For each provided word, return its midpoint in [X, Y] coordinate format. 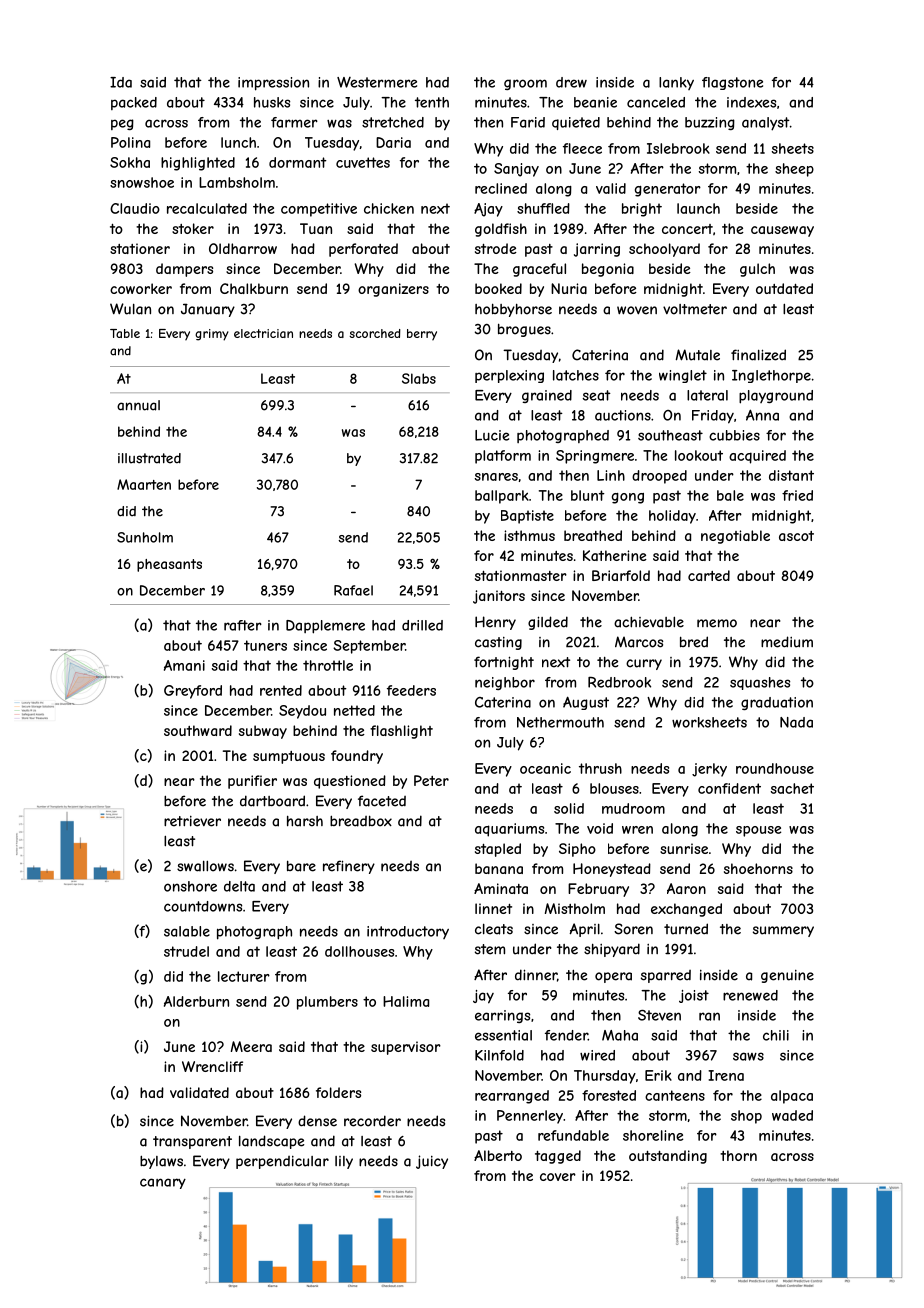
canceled [656, 102]
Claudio [135, 208]
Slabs [419, 378]
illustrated [149, 458]
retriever [192, 821]
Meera [251, 1046]
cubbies [734, 435]
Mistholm [575, 908]
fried [797, 495]
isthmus [529, 535]
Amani [184, 665]
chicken [389, 208]
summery [783, 931]
